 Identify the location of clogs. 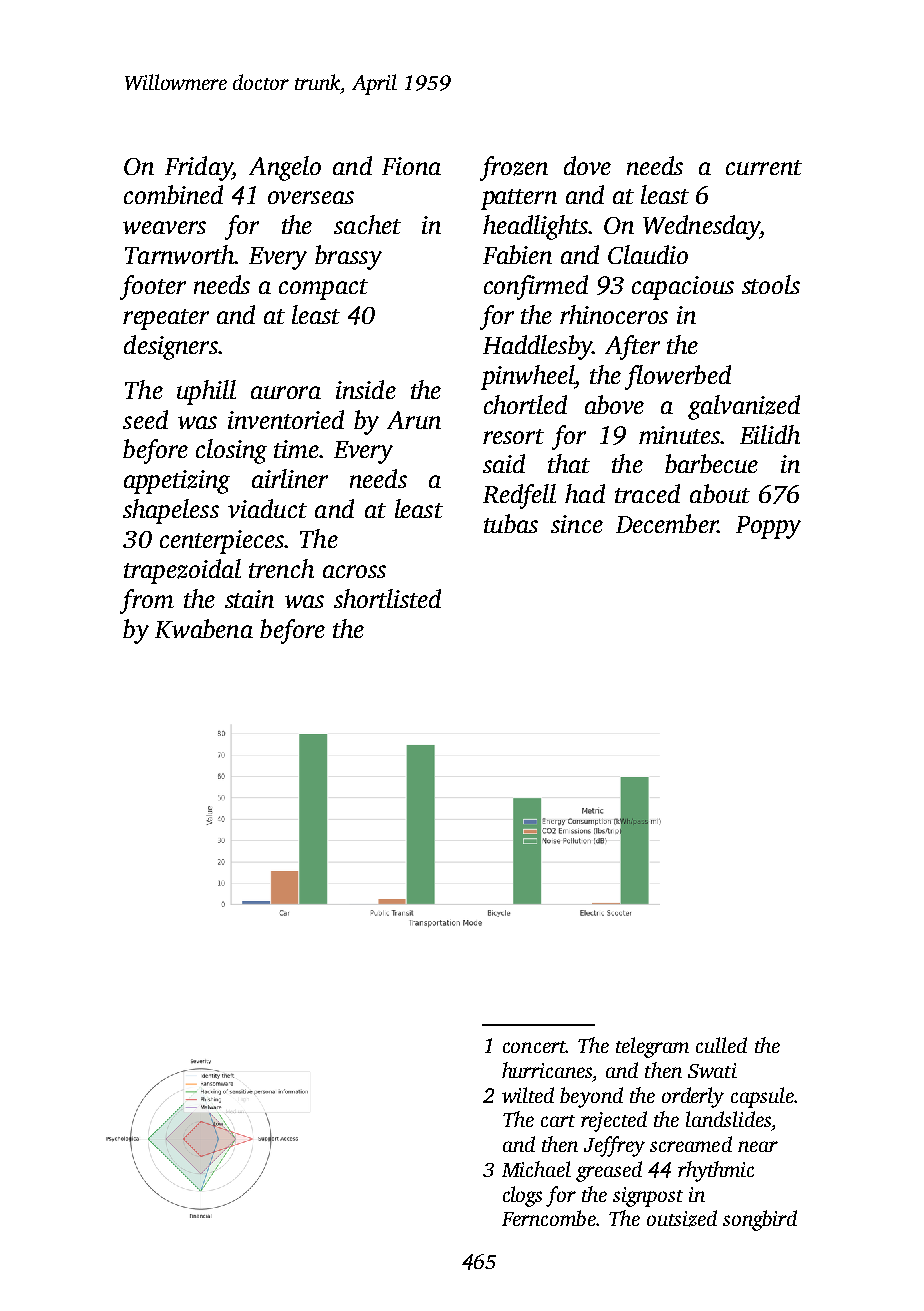
(522, 1196).
